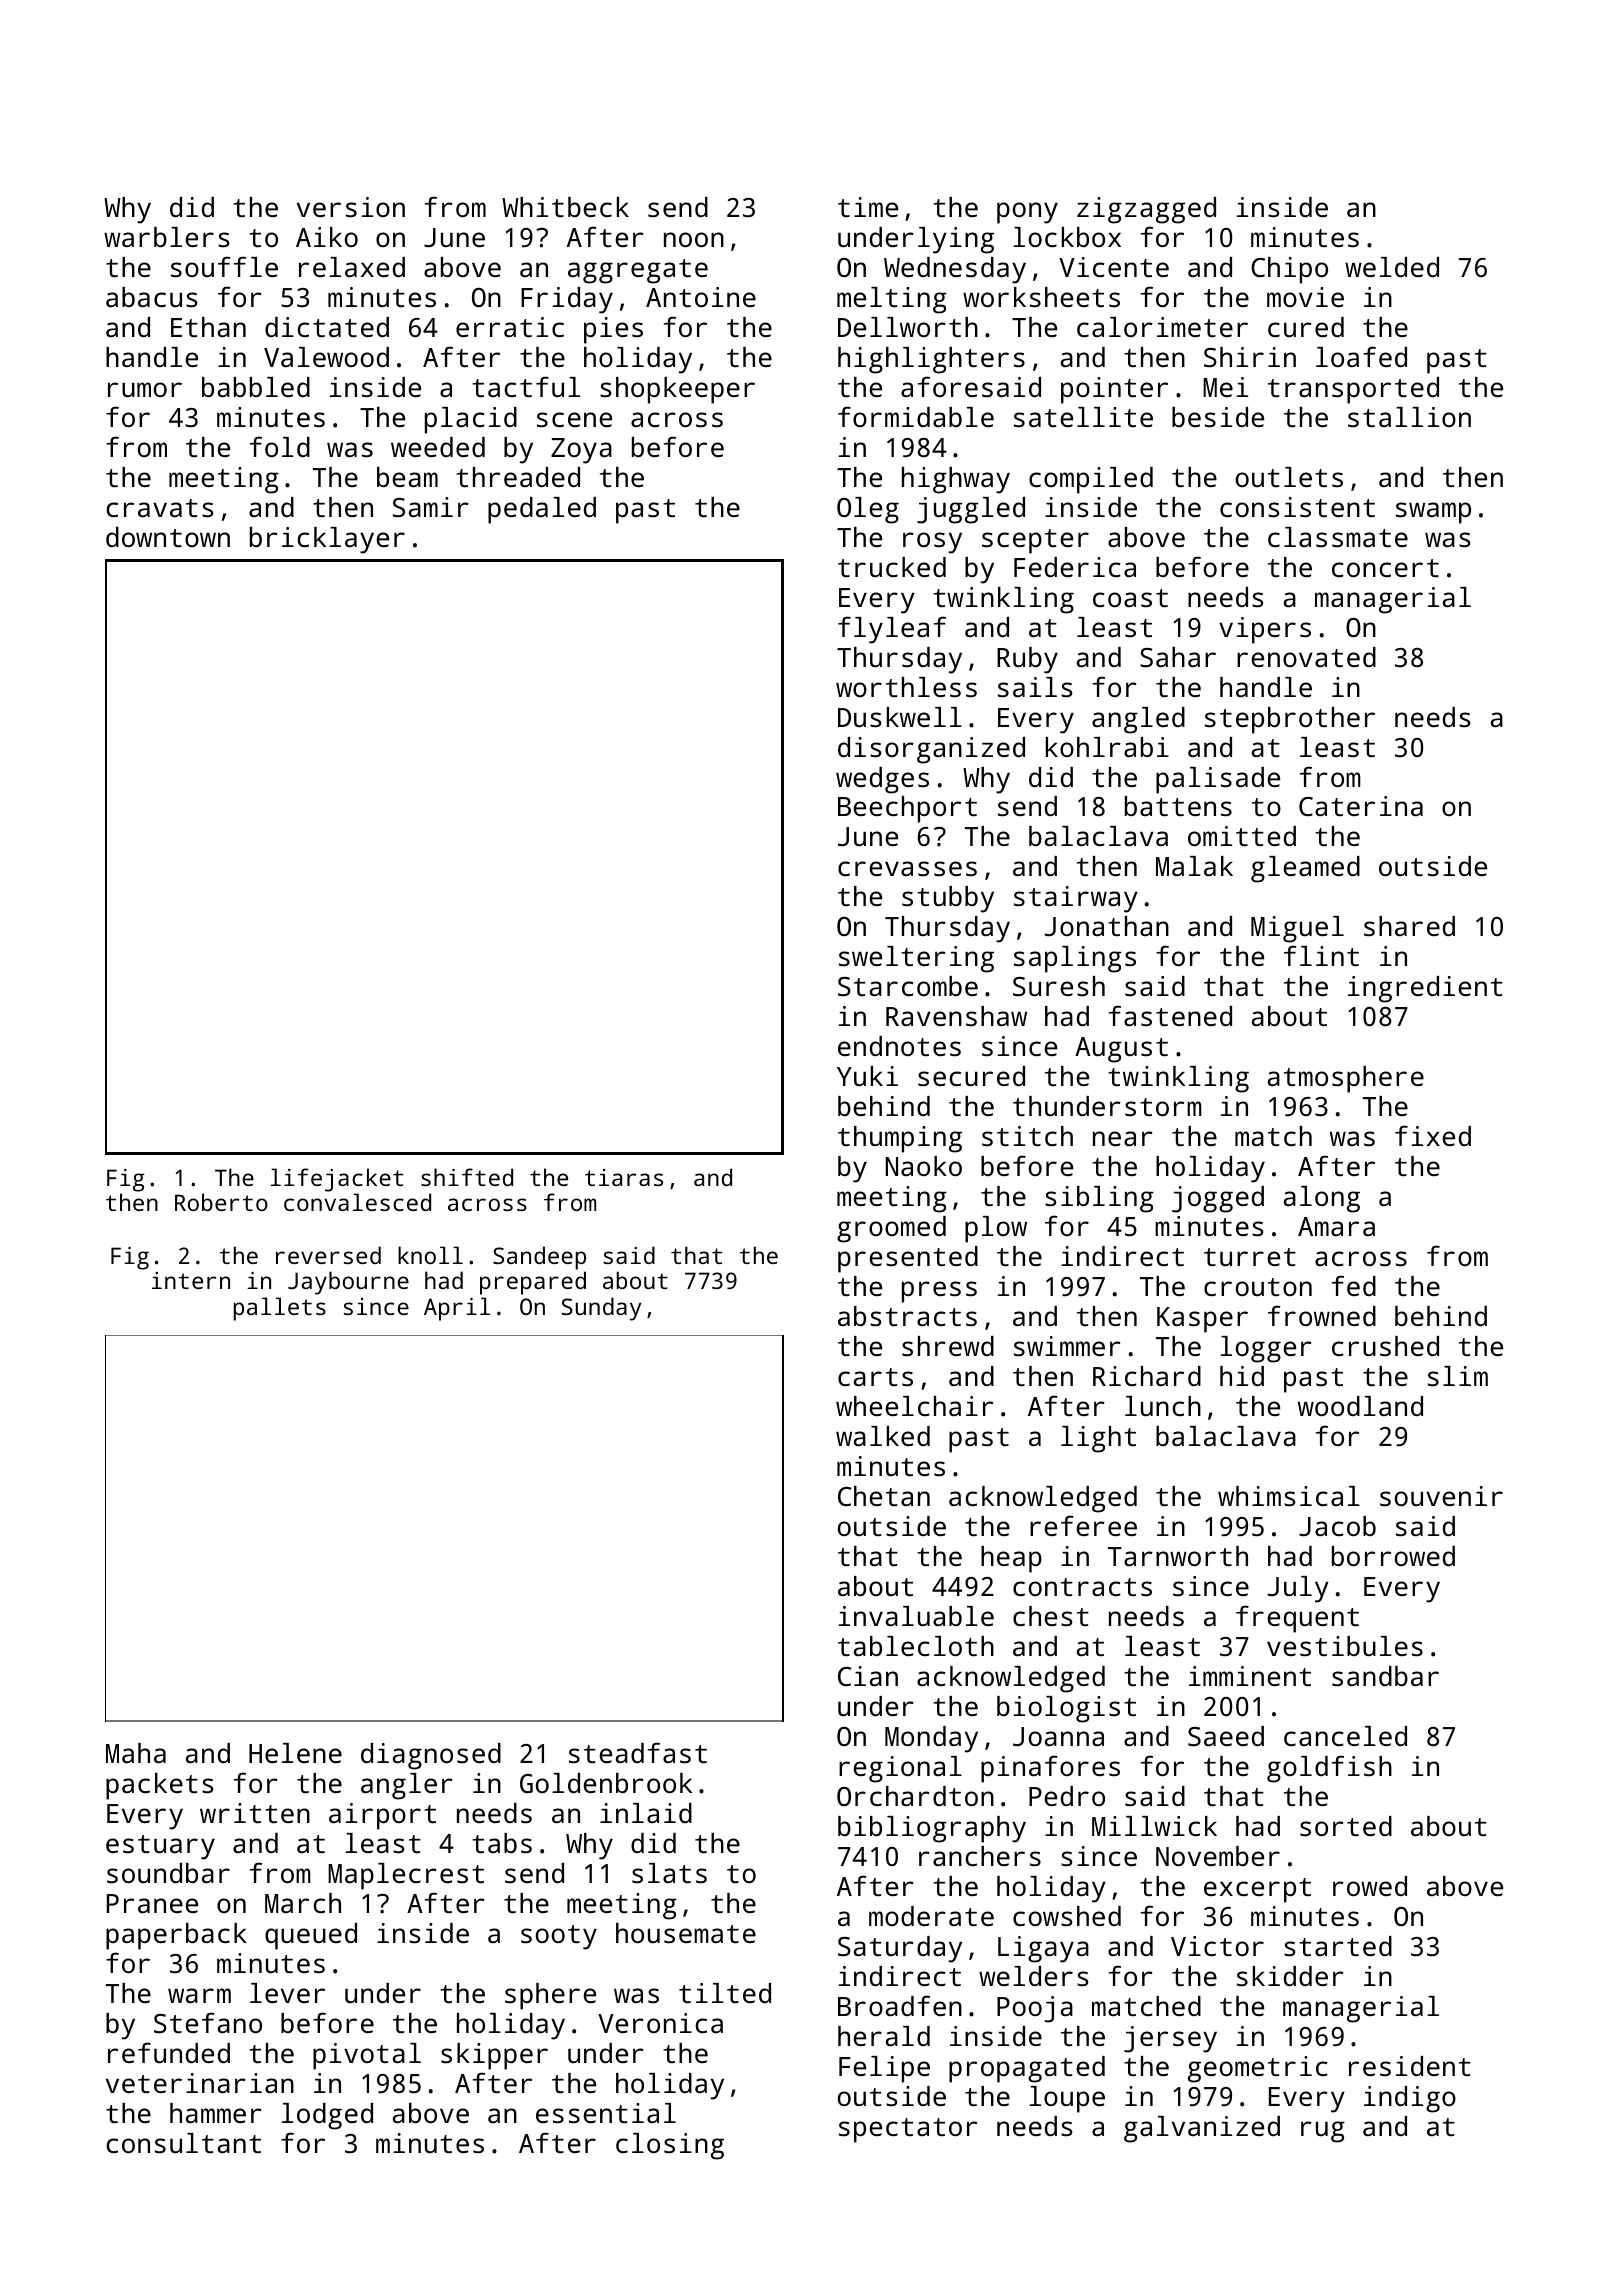 The width and height of the page is (1620, 2292). Describe the element at coordinates (1346, 1826) in the page. I see `sorted` at that location.
